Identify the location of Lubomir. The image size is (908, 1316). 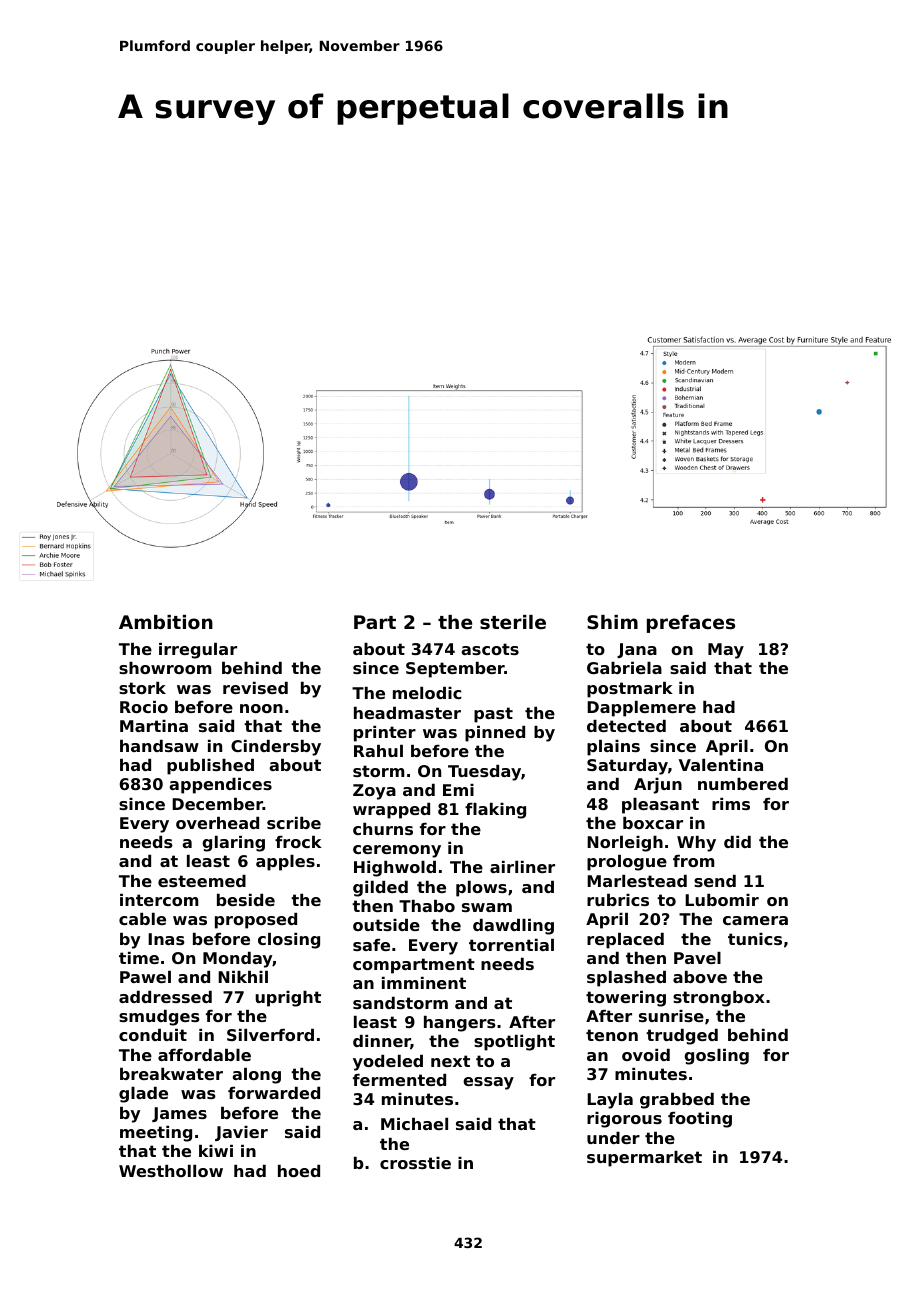
(722, 900).
